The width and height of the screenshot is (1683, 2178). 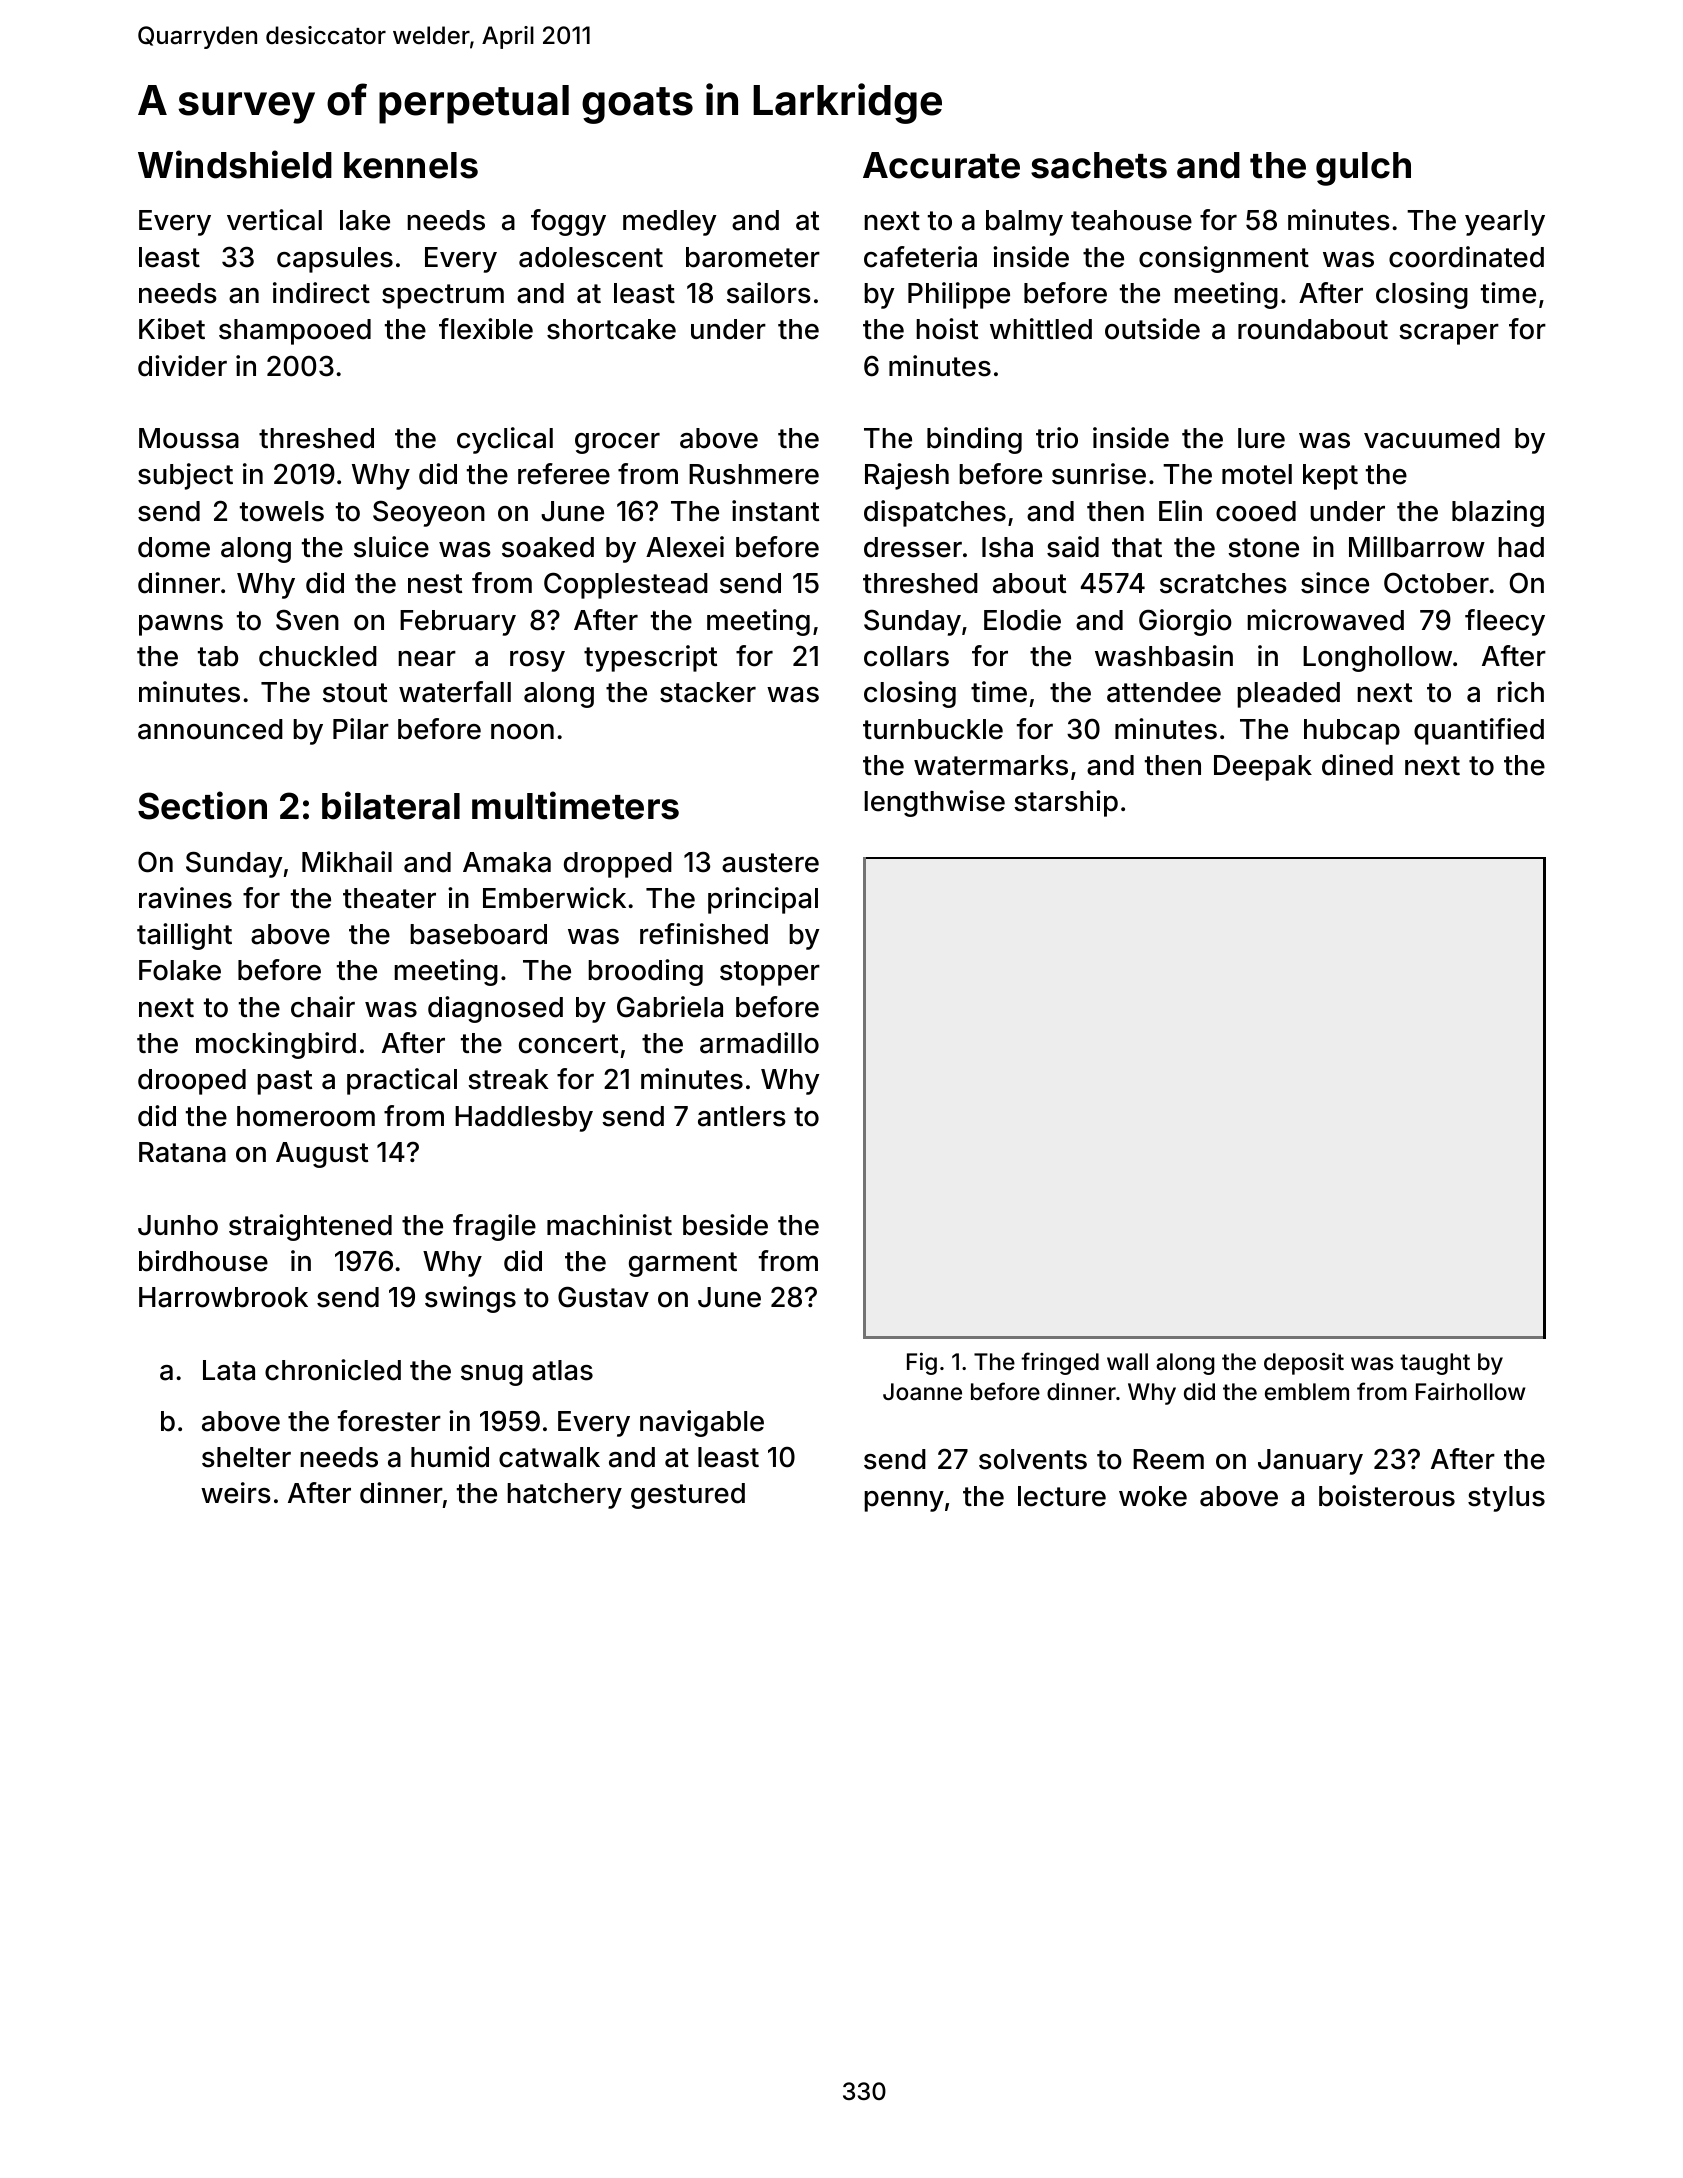 What do you see at coordinates (185, 898) in the screenshot?
I see `ravines` at bounding box center [185, 898].
